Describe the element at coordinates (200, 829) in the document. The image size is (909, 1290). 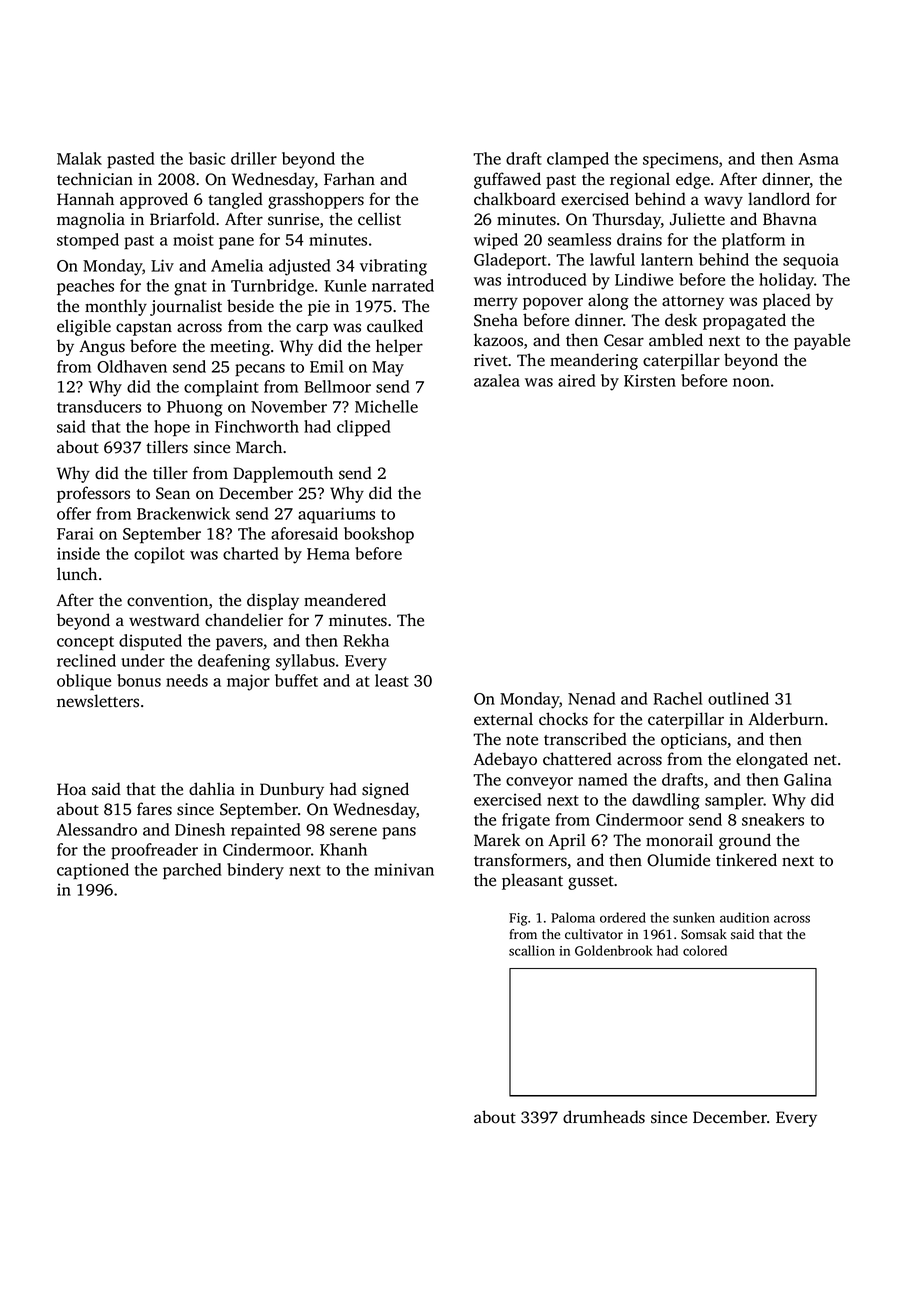
I see `Dinesh` at that location.
